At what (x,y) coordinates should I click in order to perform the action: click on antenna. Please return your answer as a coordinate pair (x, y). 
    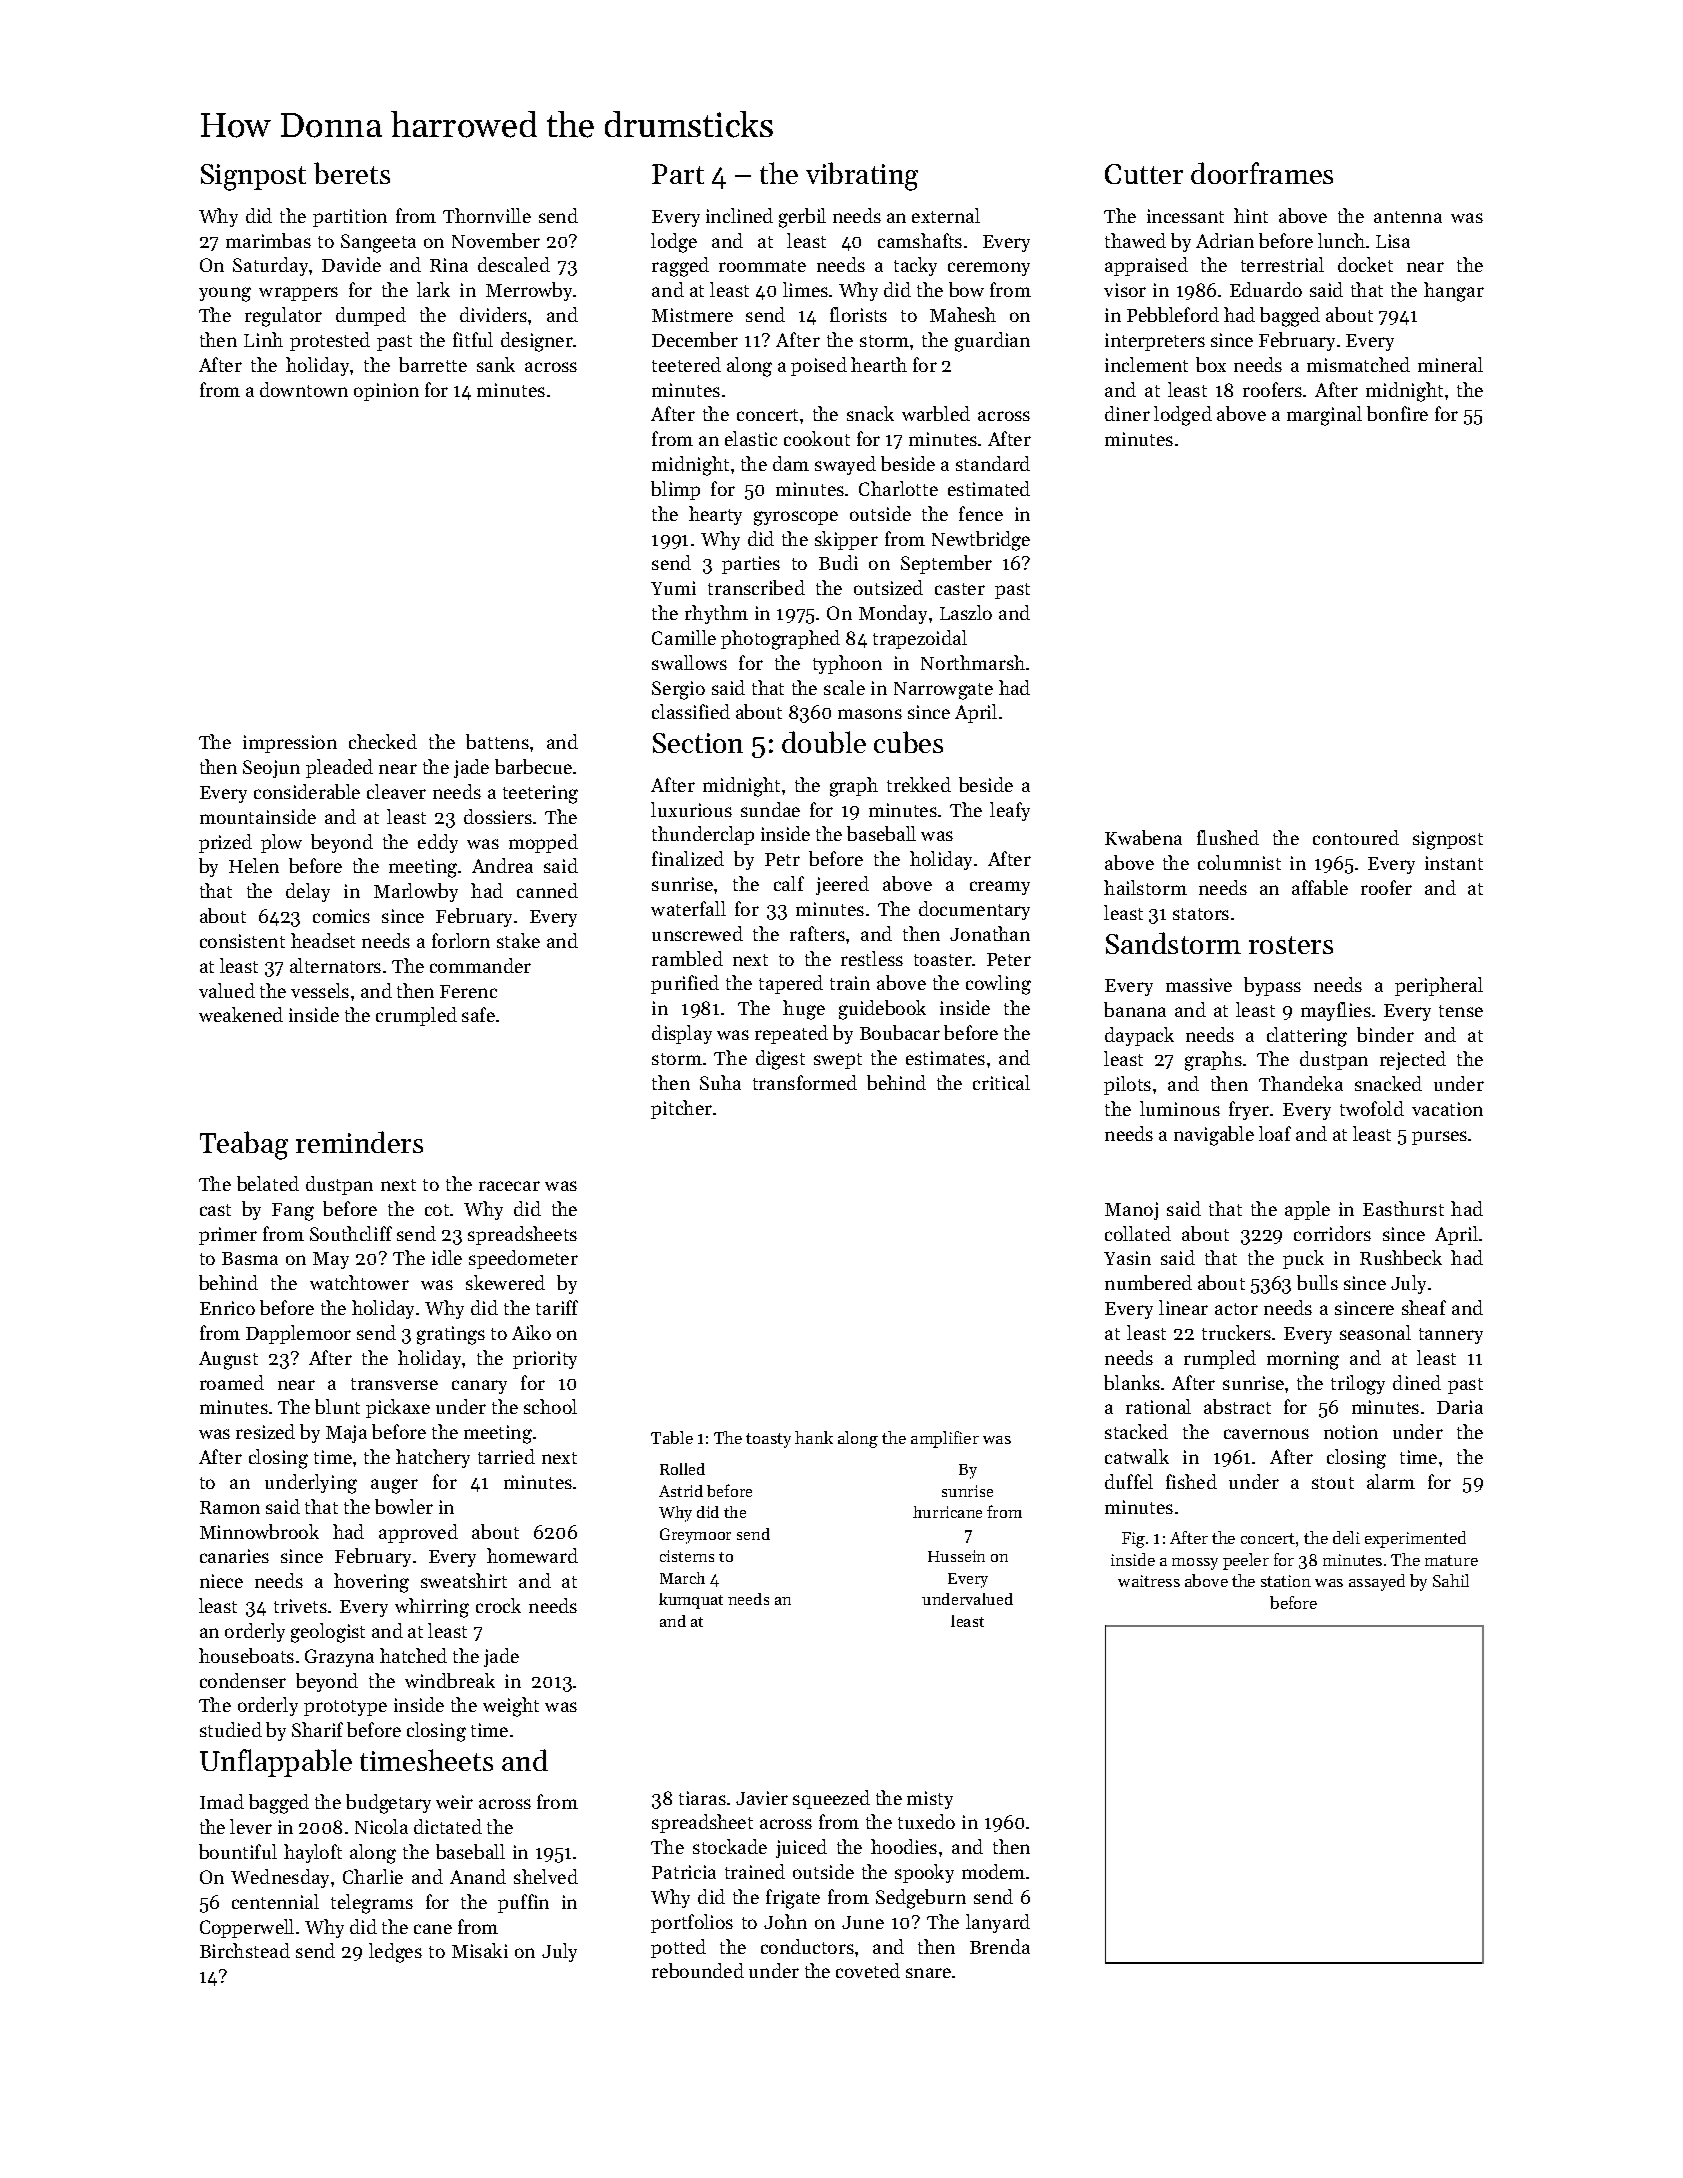
    Looking at the image, I should click on (1408, 217).
